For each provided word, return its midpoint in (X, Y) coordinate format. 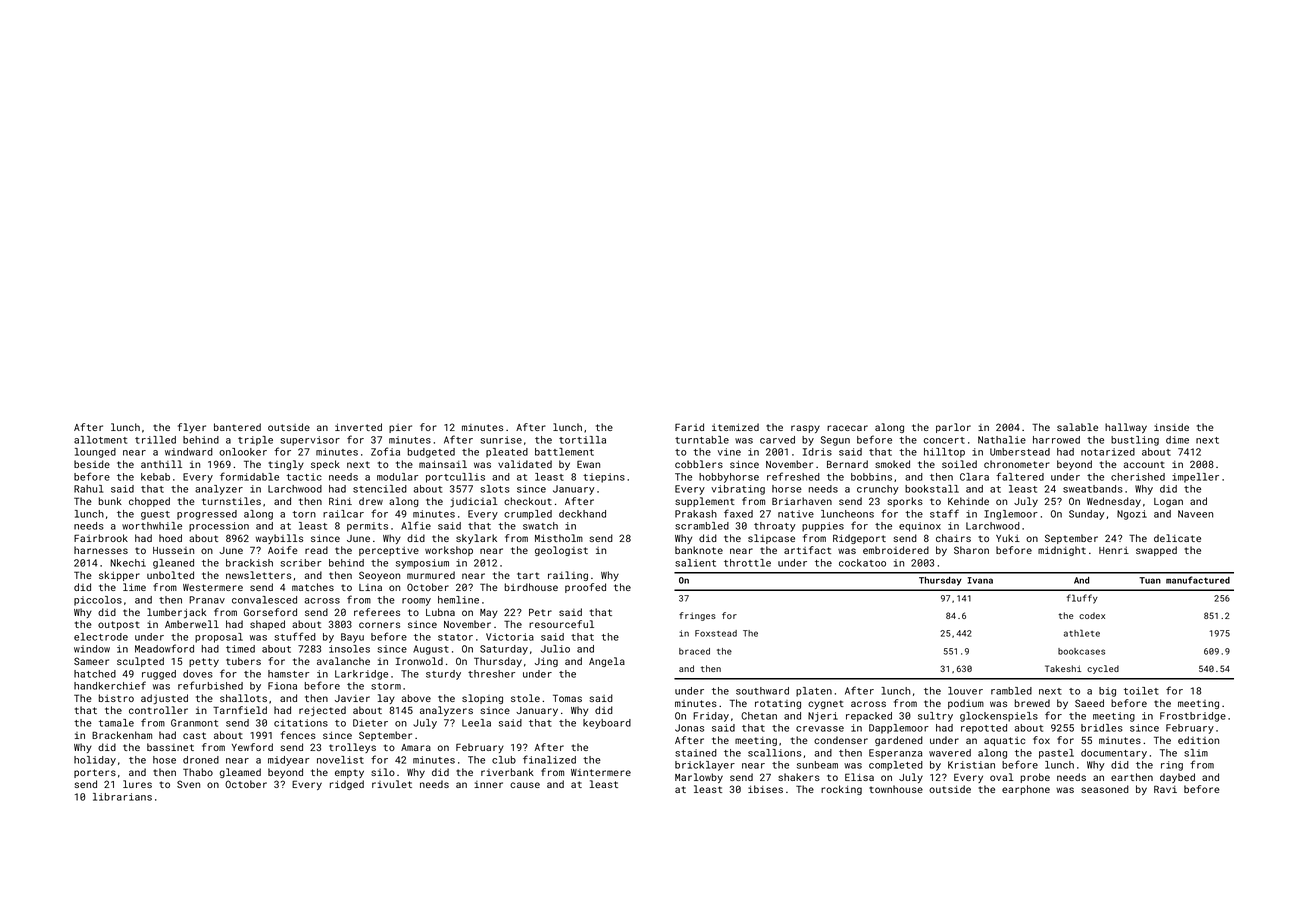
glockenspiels (999, 717)
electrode (101, 637)
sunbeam (817, 765)
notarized (1108, 452)
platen (814, 692)
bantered (237, 427)
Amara (416, 747)
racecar (847, 428)
